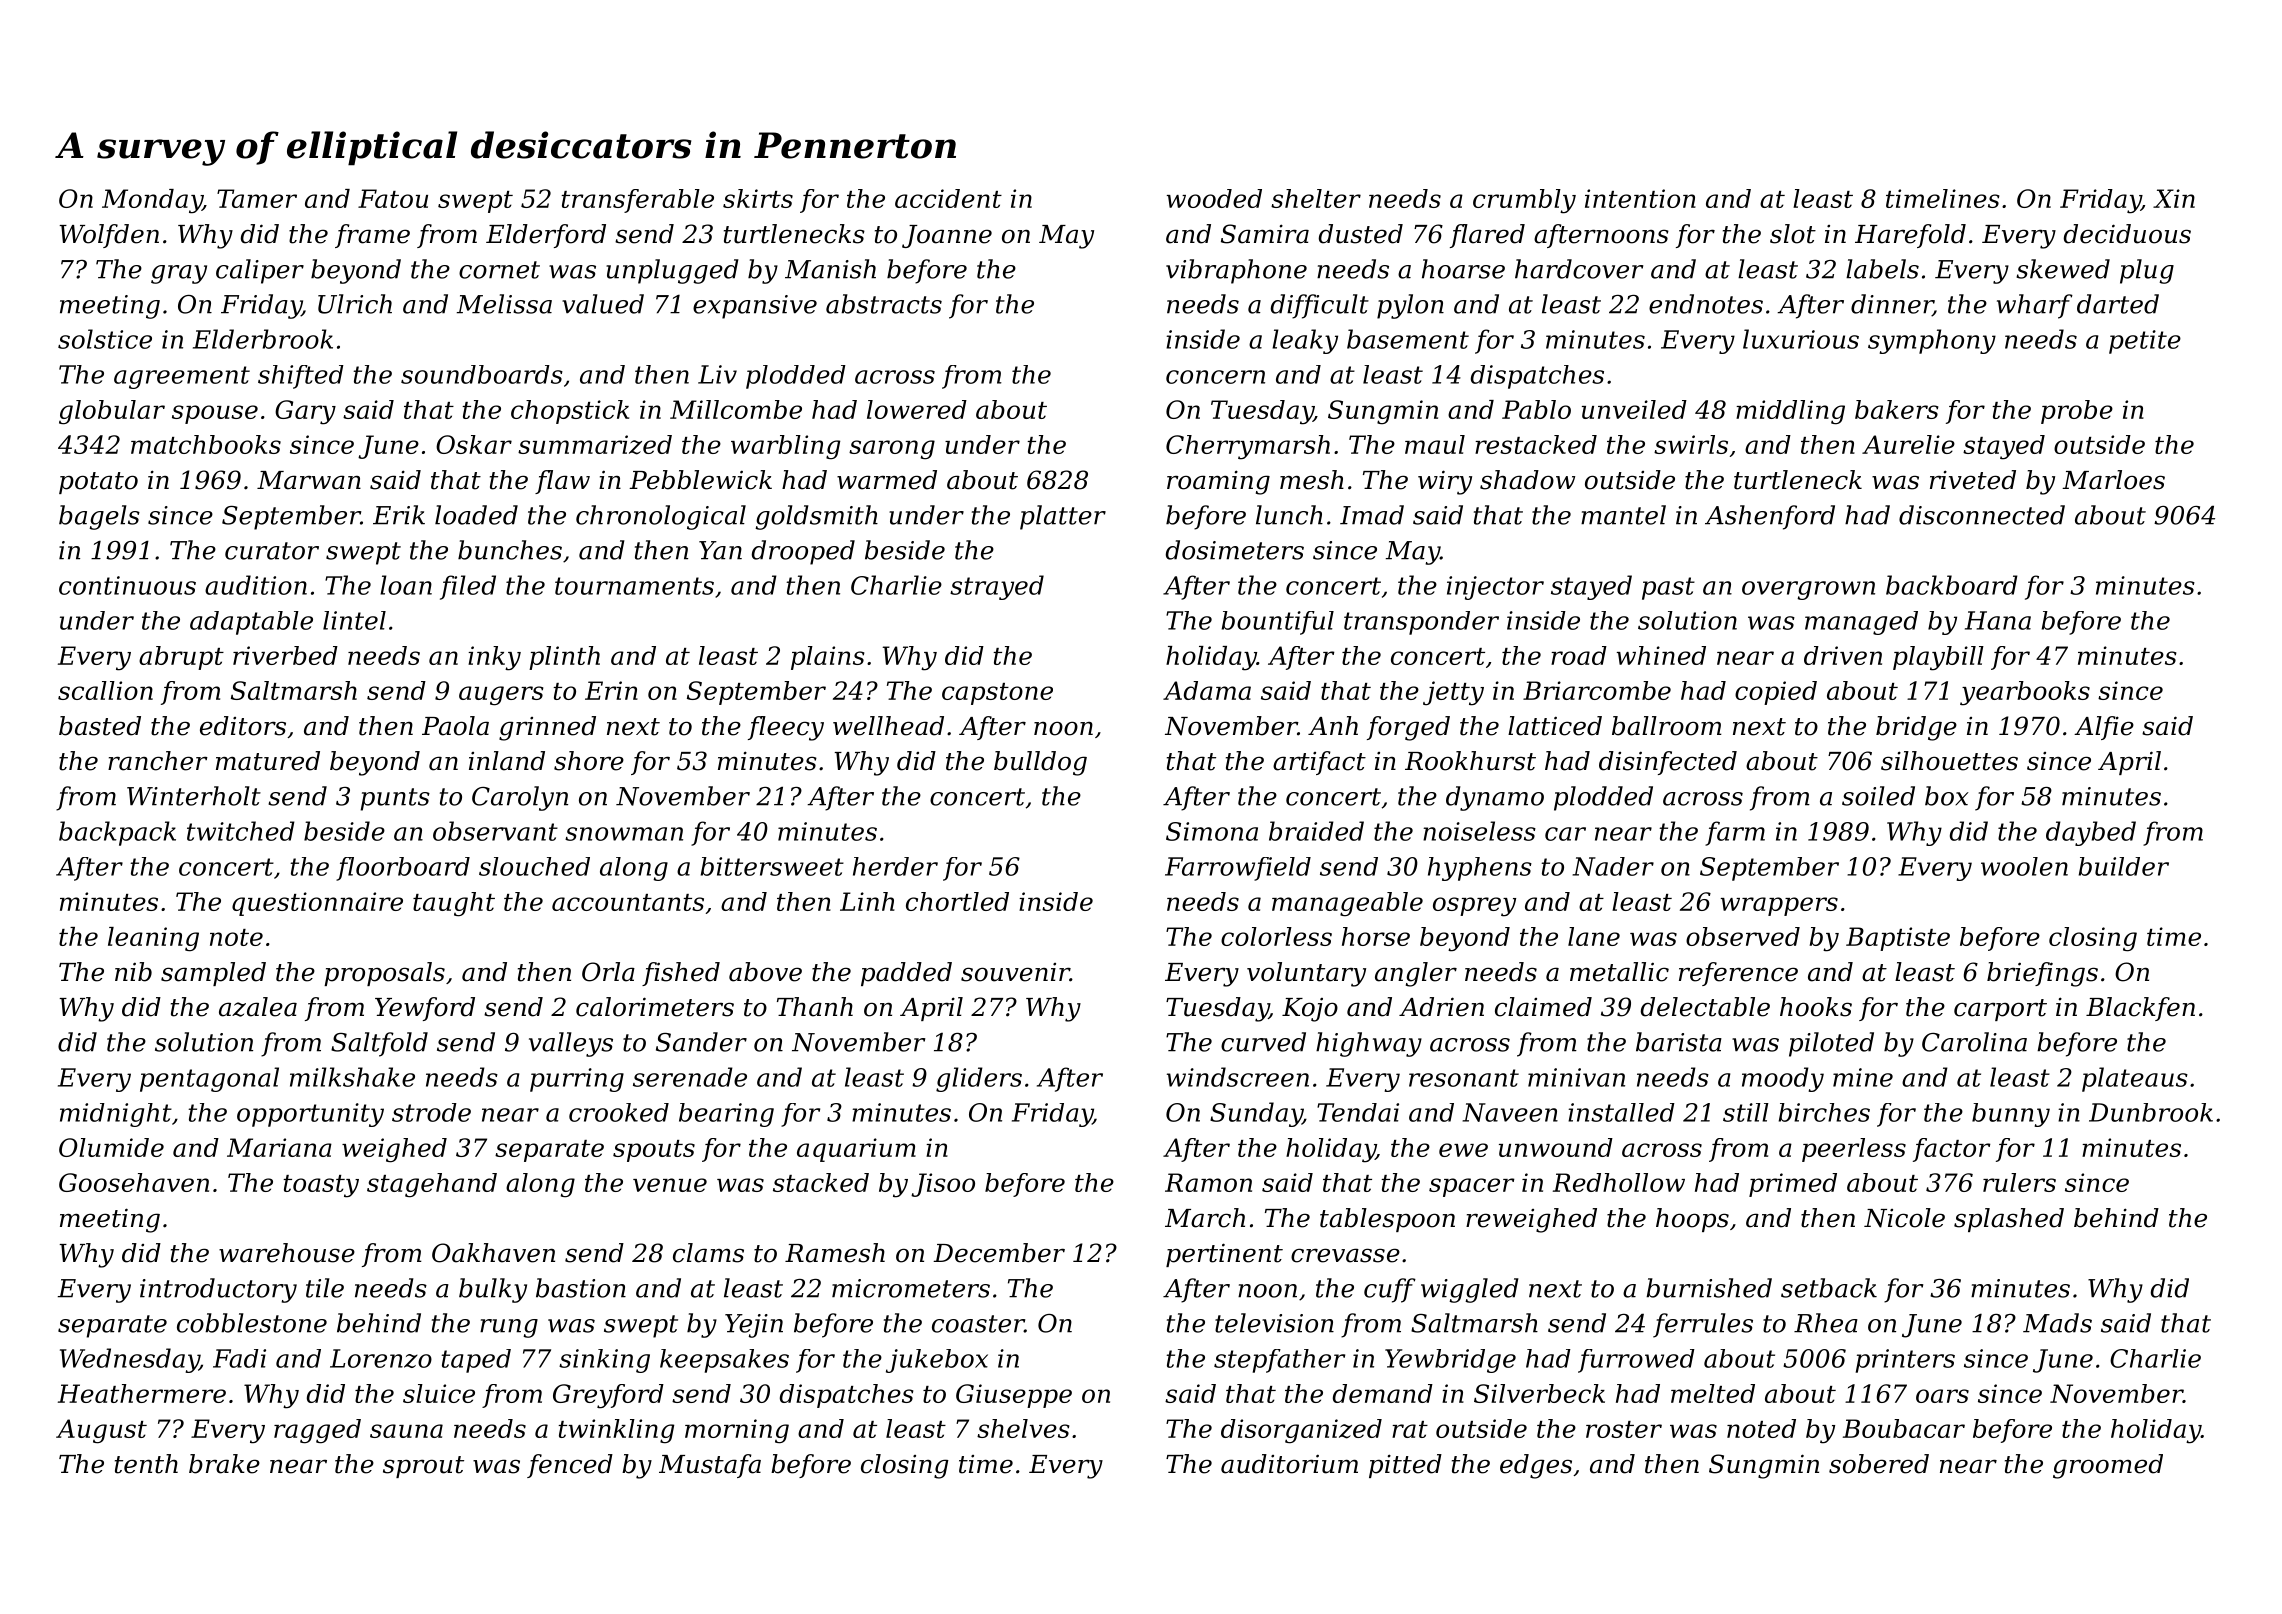 Image resolution: width=2282 pixels, height=1614 pixels. Describe the element at coordinates (1879, 1464) in the page. I see `sobered` at that location.
